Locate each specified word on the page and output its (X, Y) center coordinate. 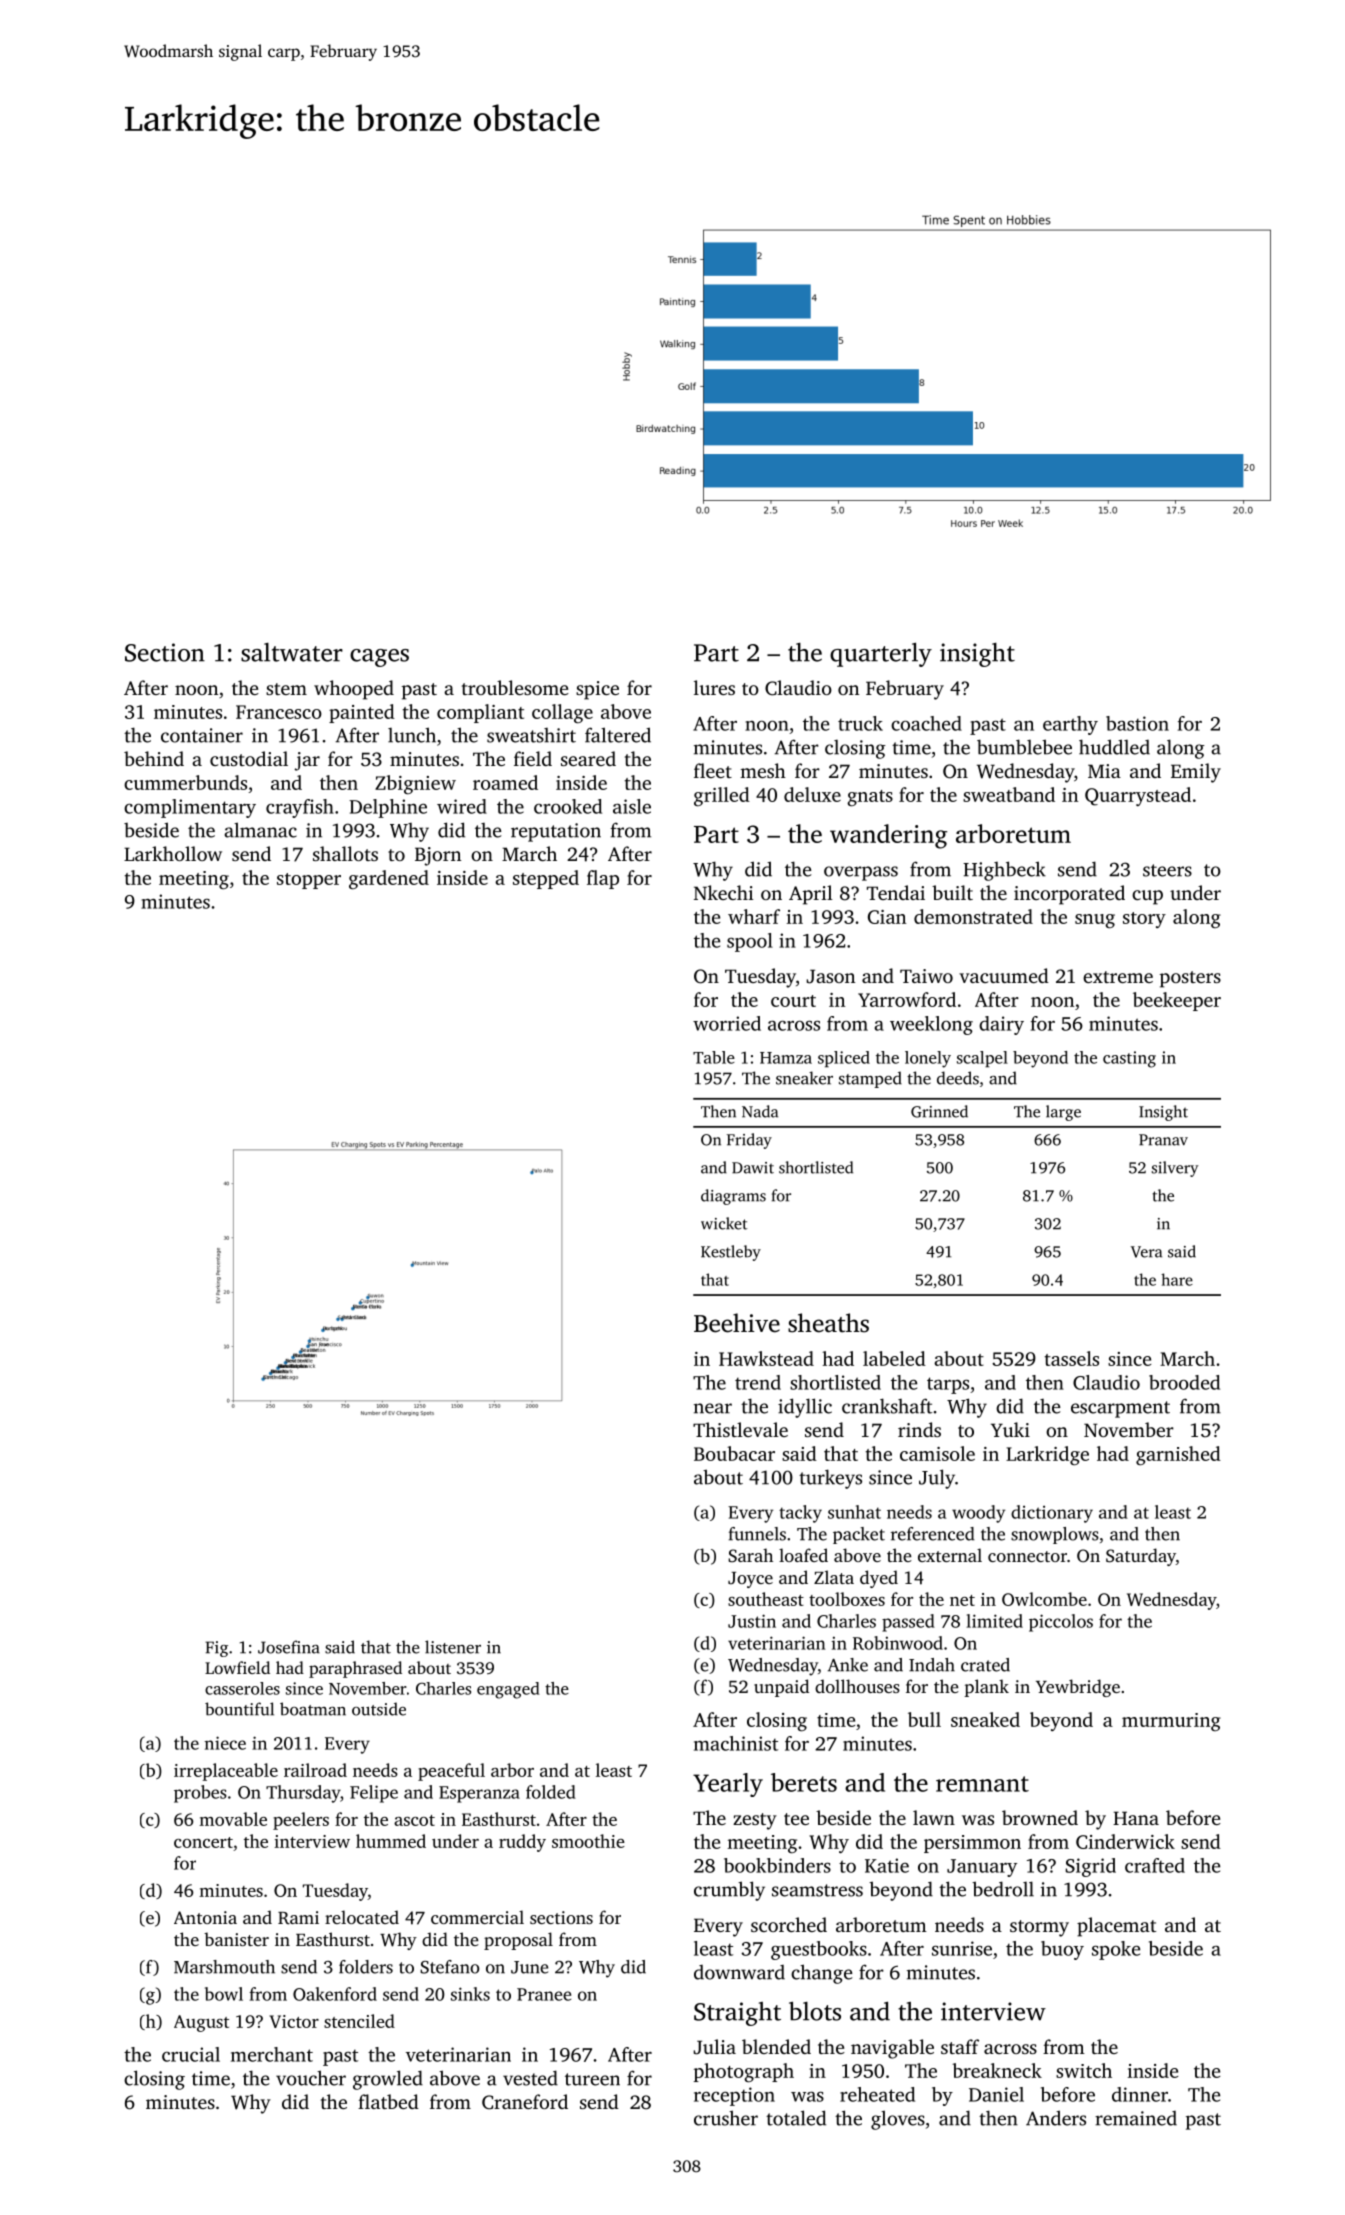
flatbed (388, 2101)
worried (727, 1023)
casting (1129, 1059)
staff (960, 2046)
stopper (309, 881)
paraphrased (355, 1669)
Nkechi (724, 892)
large (1063, 1113)
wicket (724, 1223)
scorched (789, 1924)
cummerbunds (185, 782)
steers (1167, 870)
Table (714, 1057)
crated (985, 1665)
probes (200, 1794)
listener (453, 1647)
